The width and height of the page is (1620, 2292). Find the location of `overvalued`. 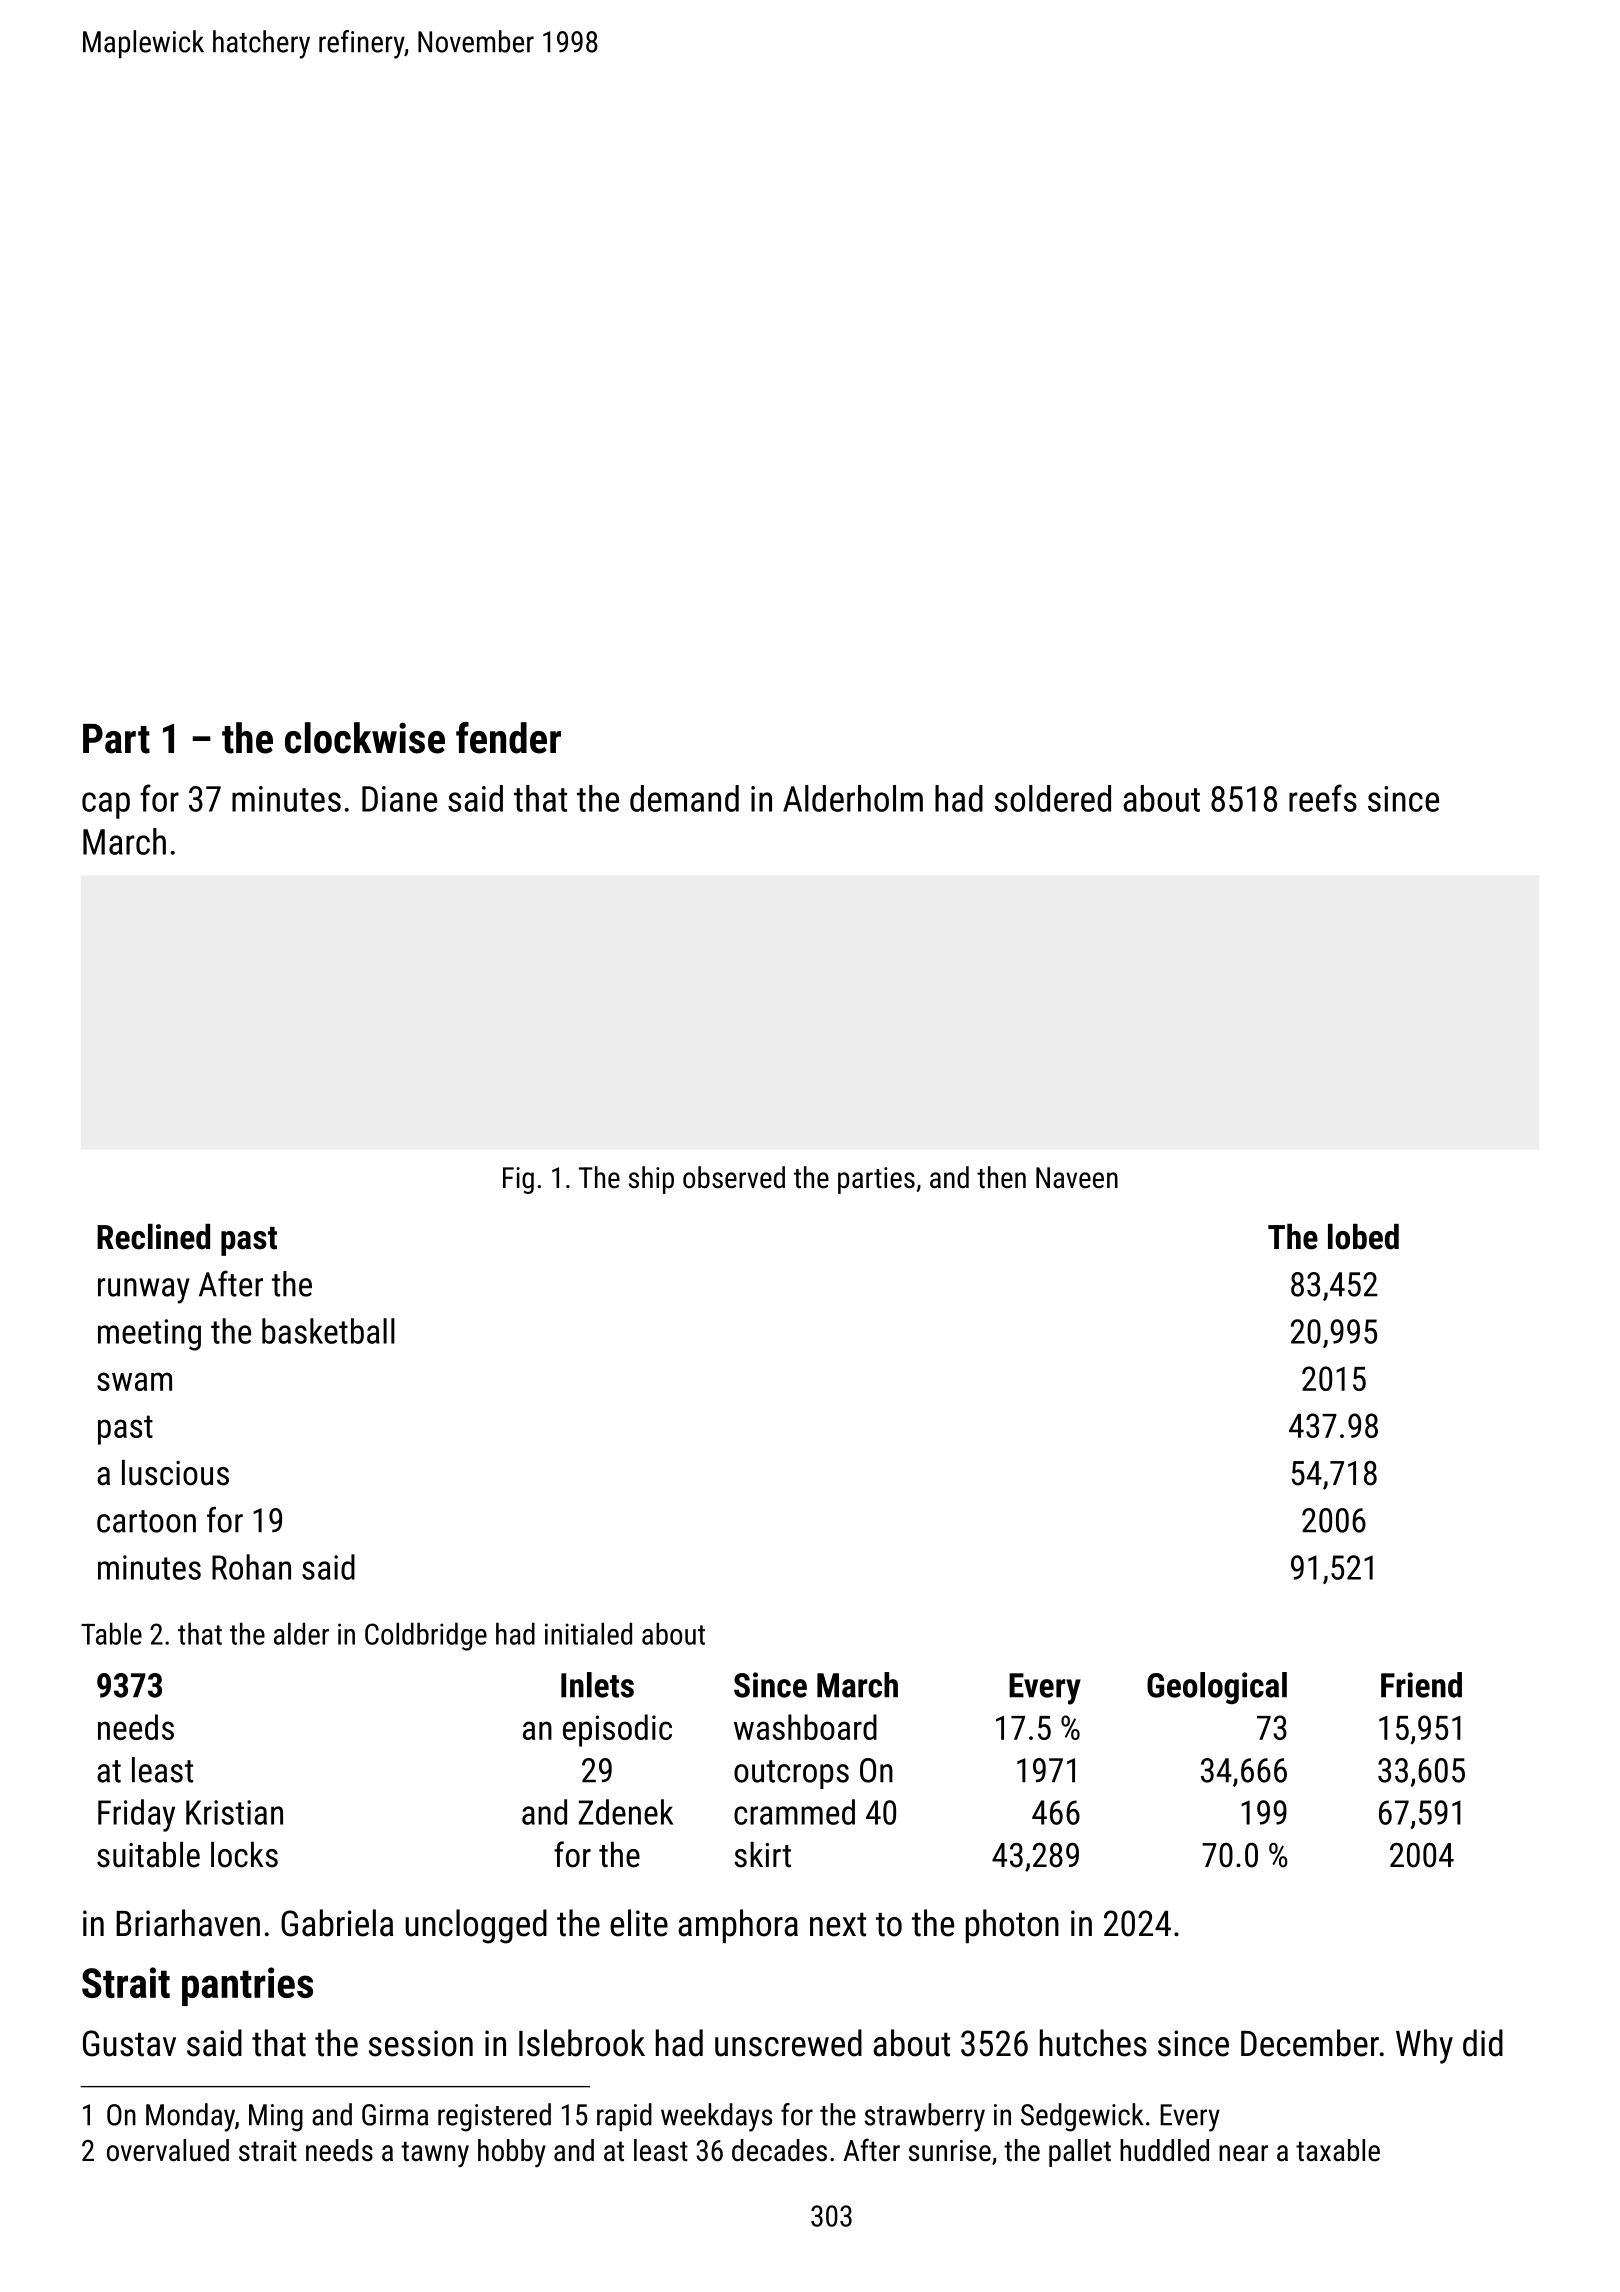

overvalued is located at coordinates (168, 2150).
